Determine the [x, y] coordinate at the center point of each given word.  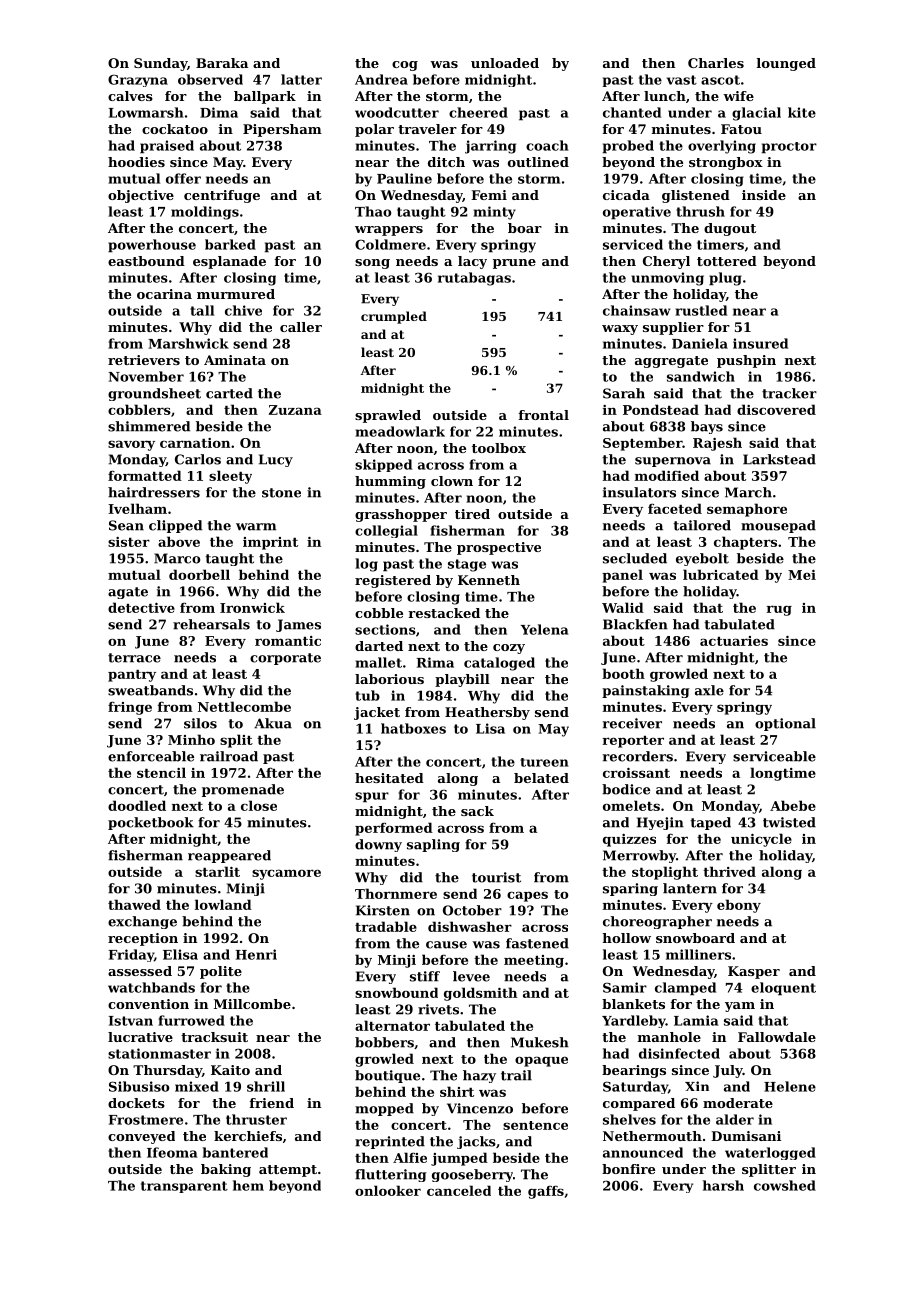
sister [129, 542]
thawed [134, 904]
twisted [789, 822]
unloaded [505, 63]
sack [477, 811]
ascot [720, 80]
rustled [701, 310]
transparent [184, 1187]
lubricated [721, 574]
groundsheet [154, 394]
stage [467, 565]
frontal [543, 415]
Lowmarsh [146, 112]
